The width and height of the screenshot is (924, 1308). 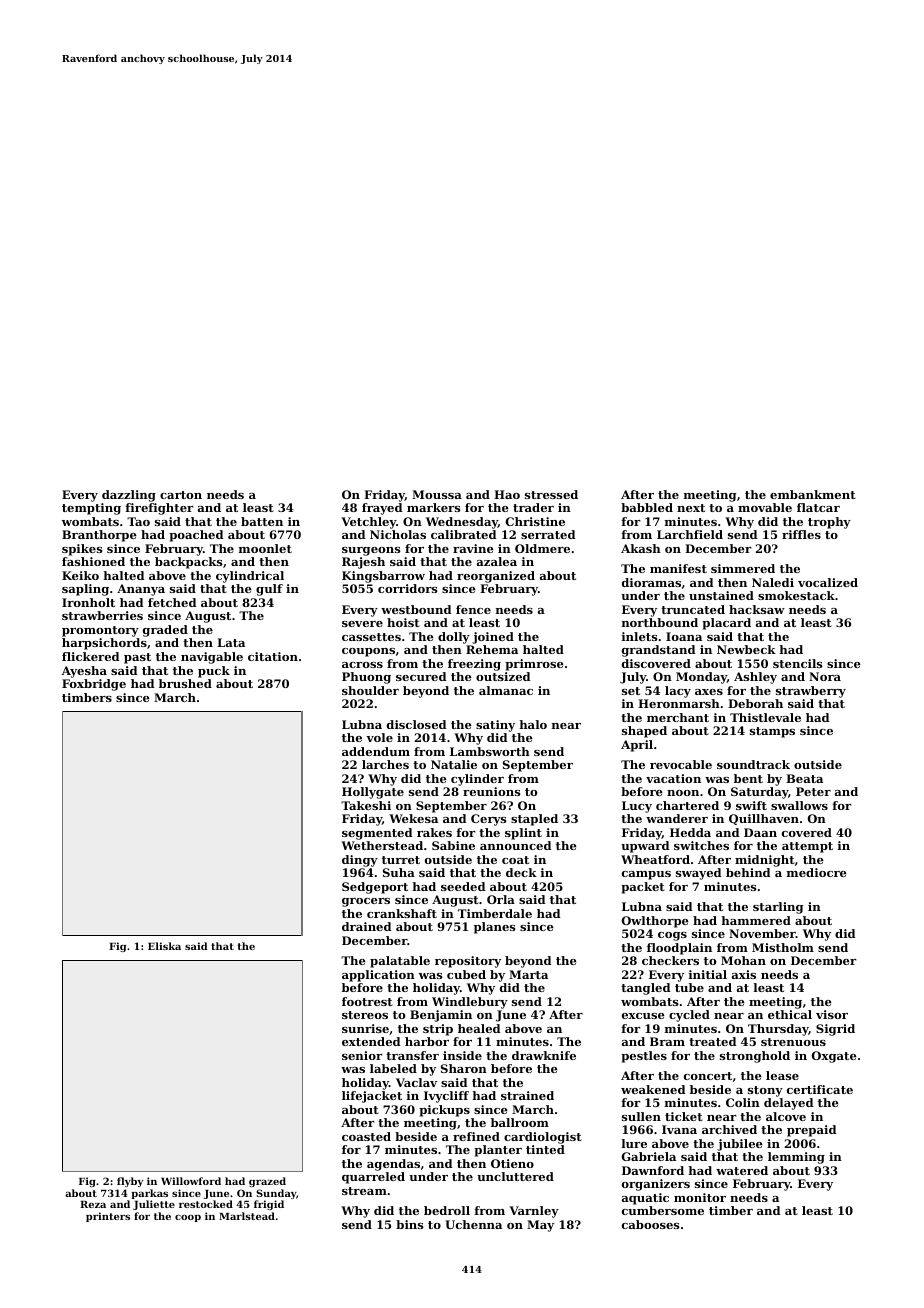 What do you see at coordinates (470, 1003) in the screenshot?
I see `Windlebury` at bounding box center [470, 1003].
